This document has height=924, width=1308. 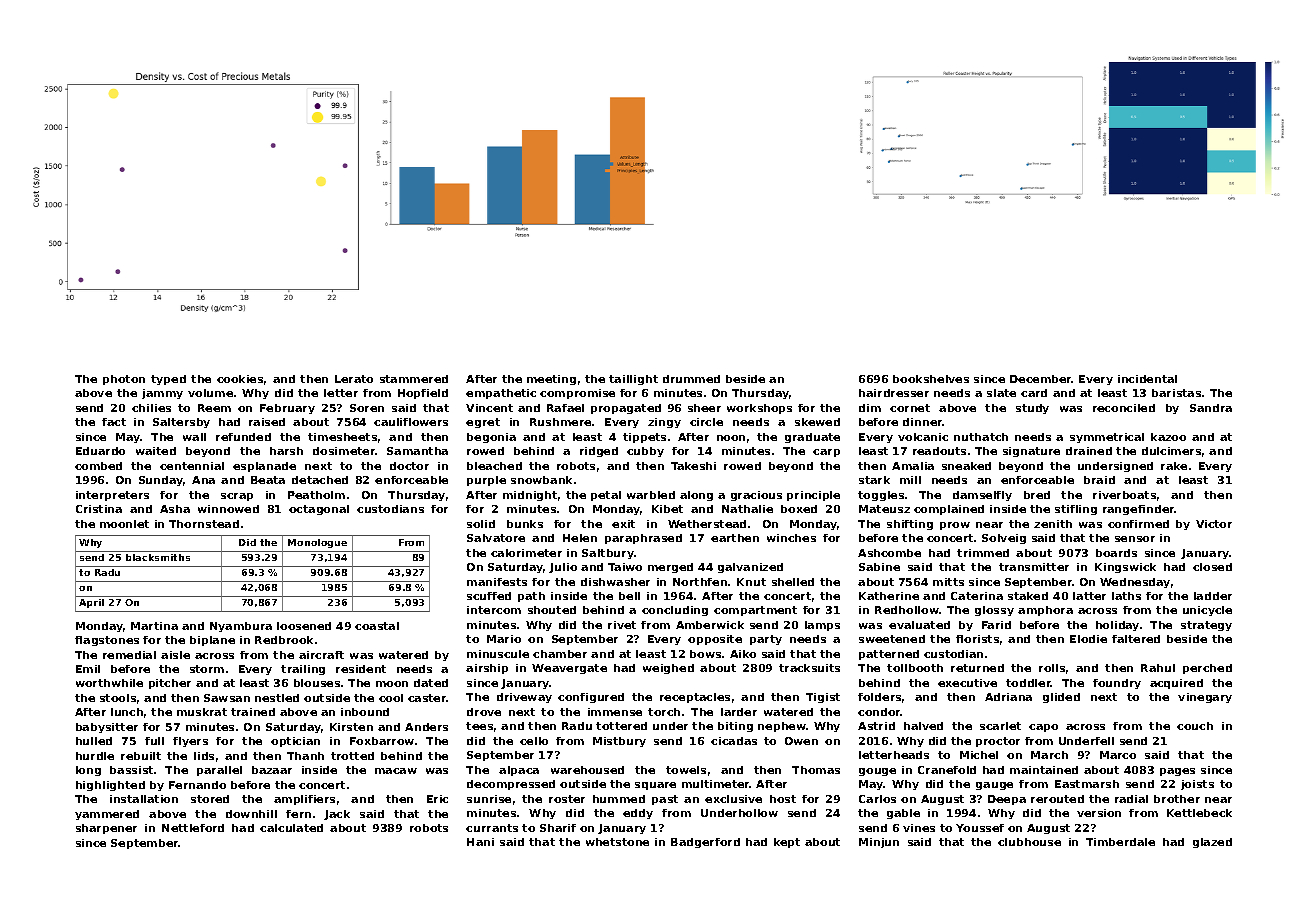 I want to click on worthwhile, so click(x=109, y=683).
